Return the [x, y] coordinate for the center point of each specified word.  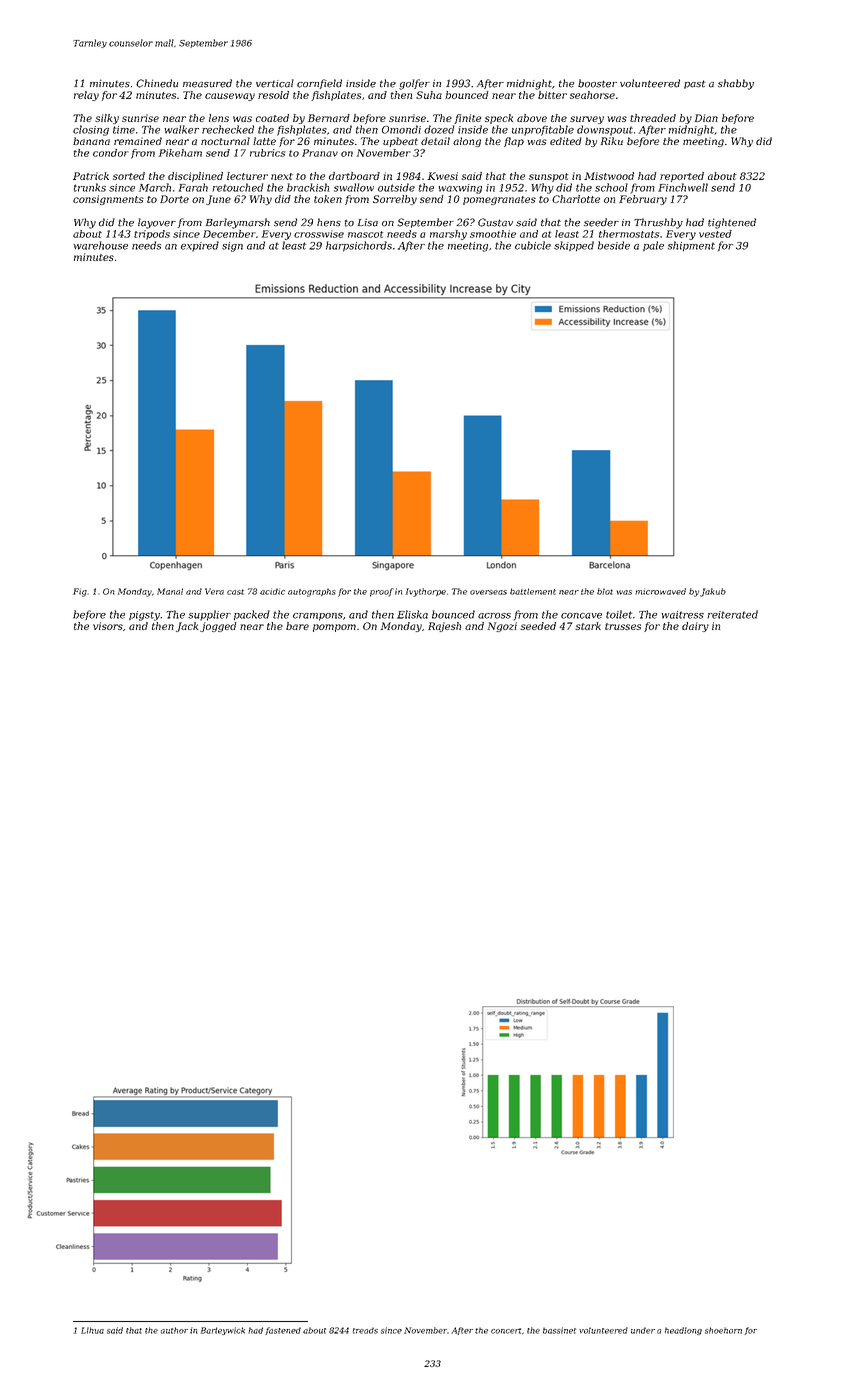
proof [382, 592]
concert [506, 1331]
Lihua [92, 1330]
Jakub [713, 592]
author [174, 1330]
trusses [623, 626]
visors [108, 626]
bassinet [559, 1330]
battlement [533, 591]
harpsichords [359, 246]
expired [200, 246]
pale [653, 246]
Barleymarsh [238, 223]
